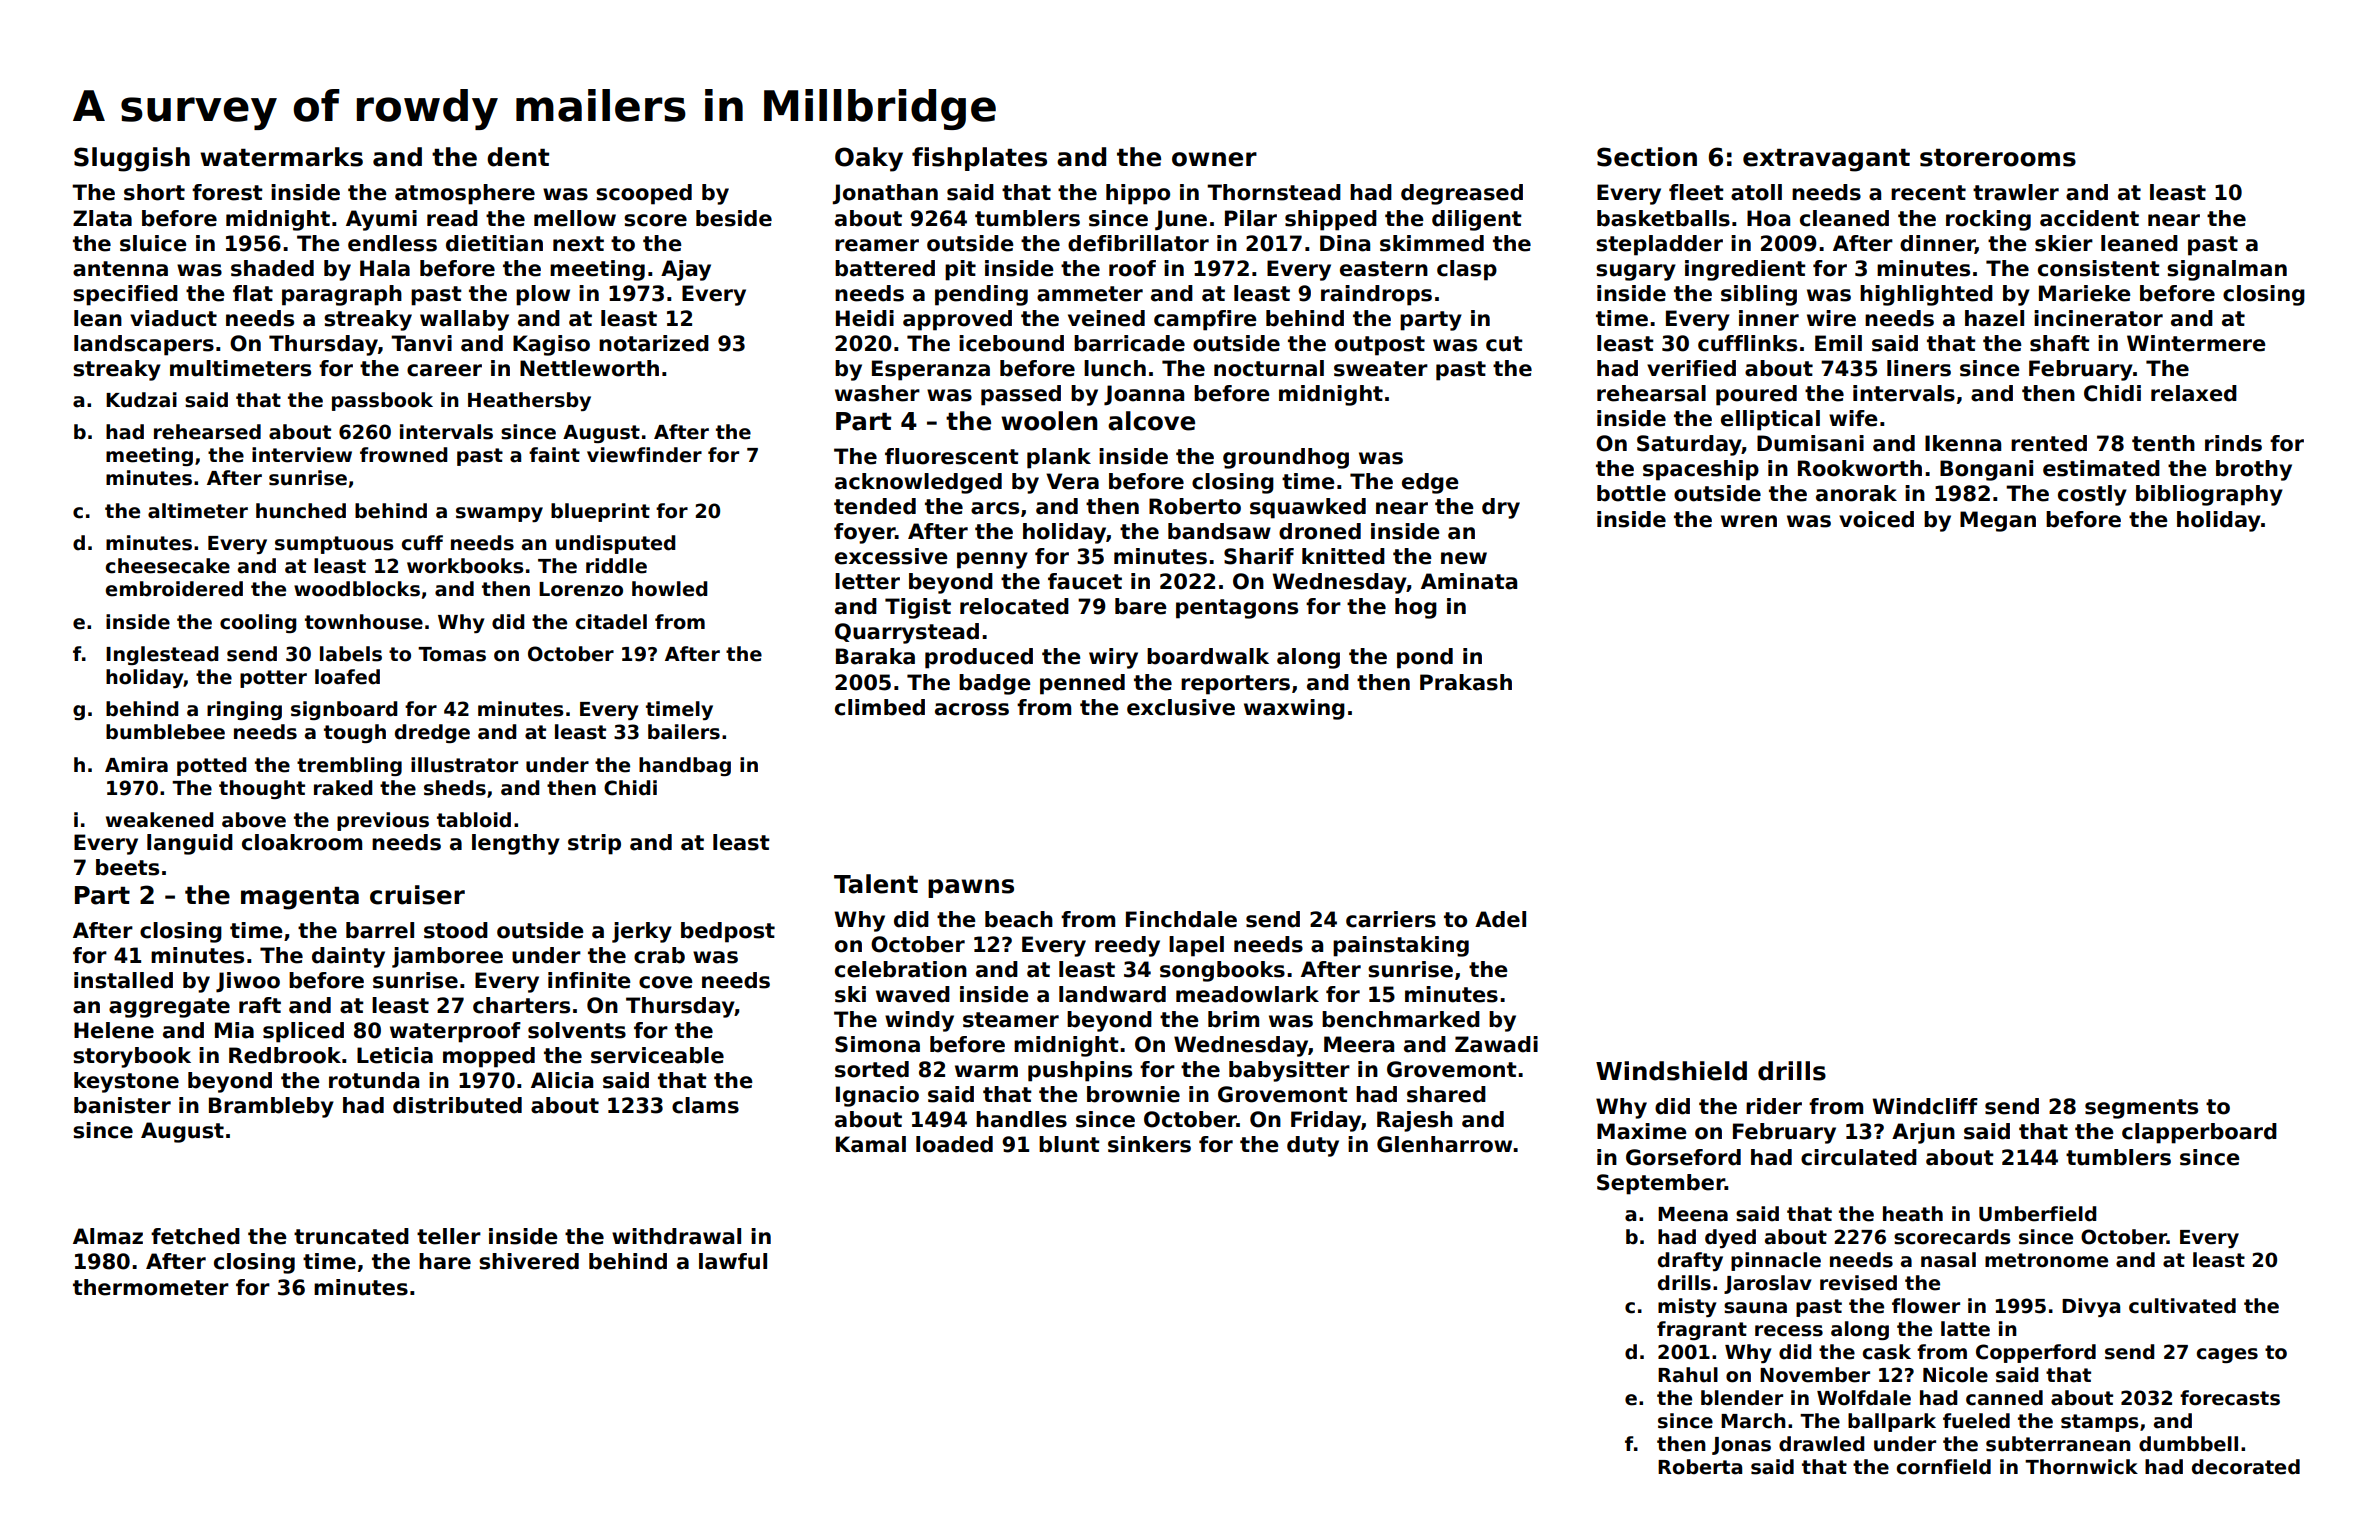 This page has height=1540, width=2380. Describe the element at coordinates (1998, 521) in the page. I see `Megan` at that location.
